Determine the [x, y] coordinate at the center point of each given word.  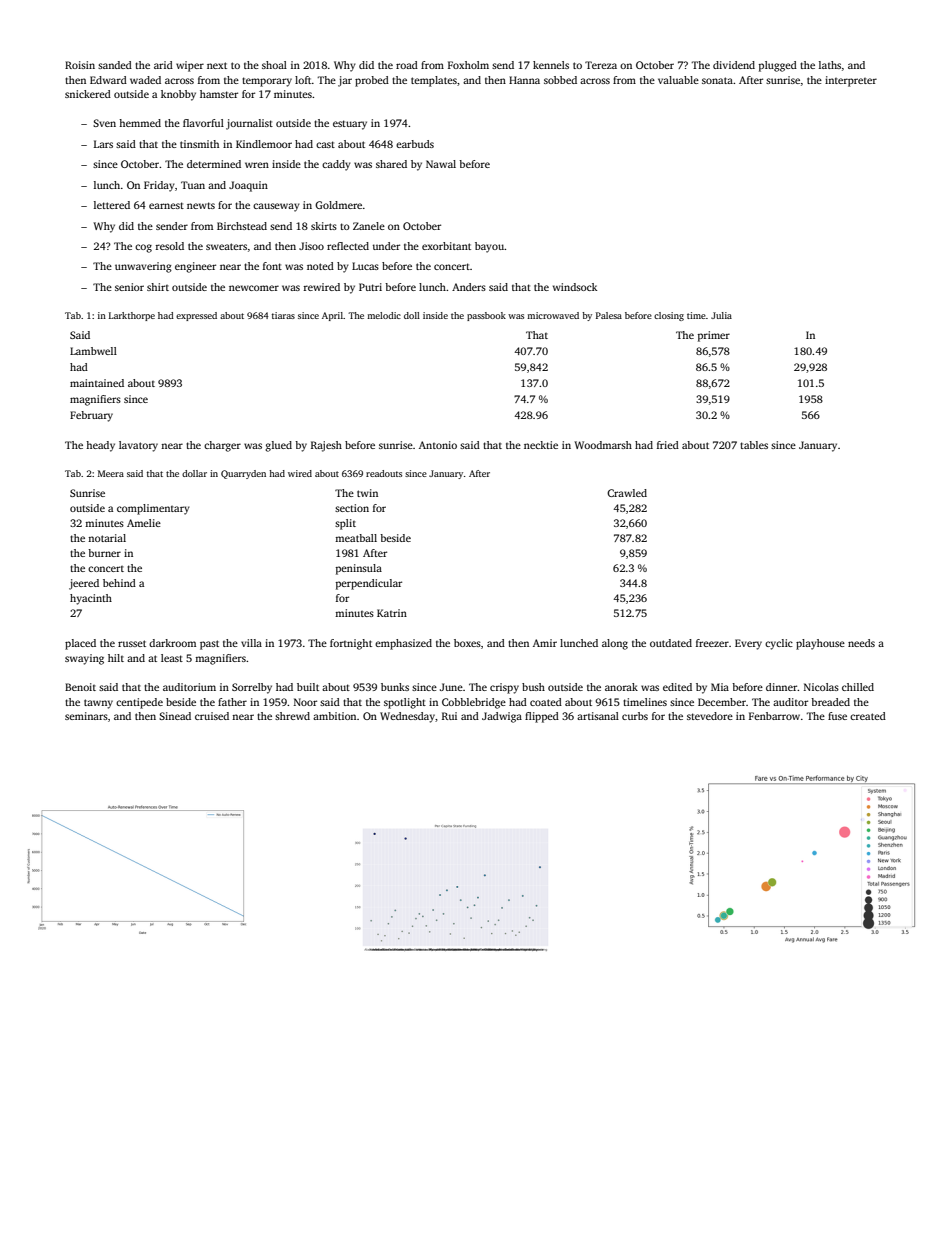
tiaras [283, 315]
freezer [712, 643]
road [407, 65]
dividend [734, 65]
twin [367, 493]
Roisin [80, 65]
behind [119, 583]
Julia [721, 315]
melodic [384, 315]
